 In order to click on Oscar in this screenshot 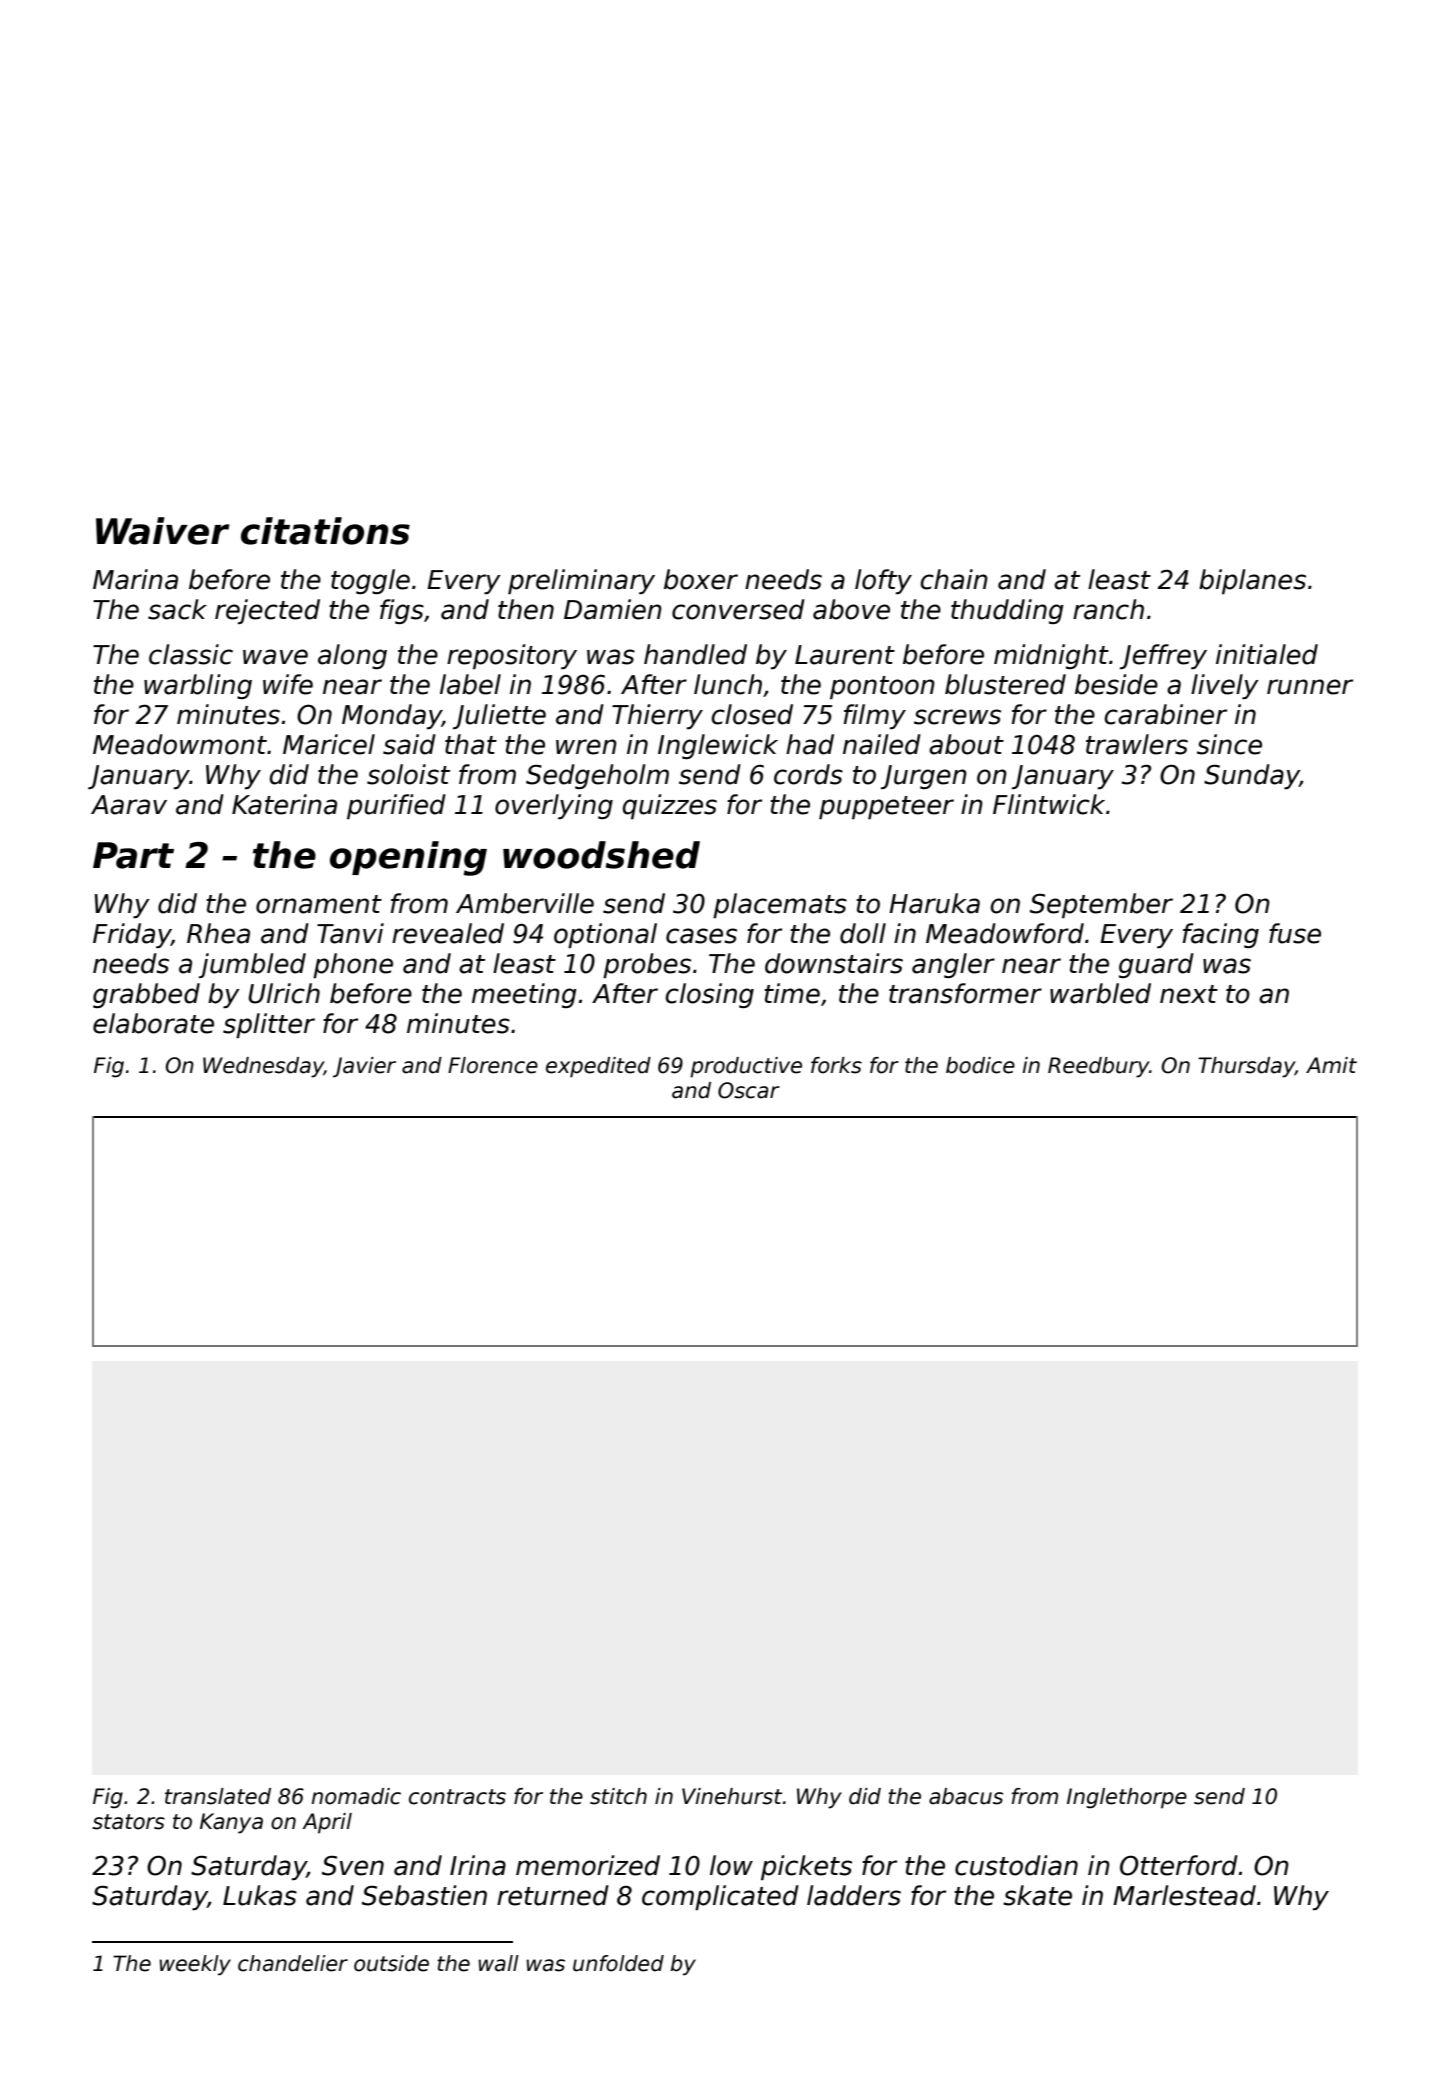, I will do `click(749, 1090)`.
